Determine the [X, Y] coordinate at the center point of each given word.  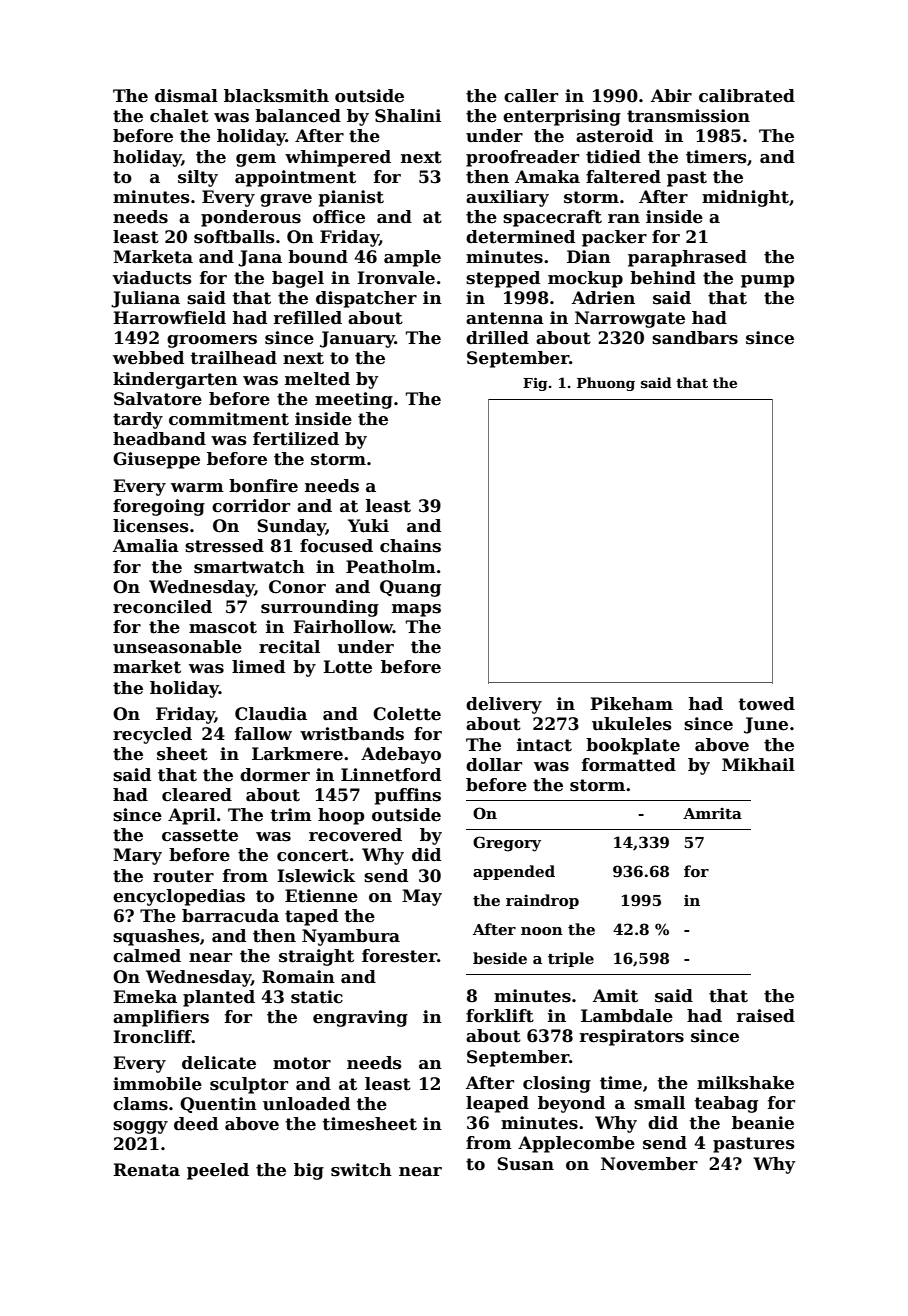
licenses [151, 526]
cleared [197, 795]
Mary [137, 856]
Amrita [712, 813]
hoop [341, 816]
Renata [146, 1170]
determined [520, 237]
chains [410, 546]
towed [767, 704]
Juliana [145, 299]
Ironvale [396, 278]
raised [766, 1016]
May [422, 897]
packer [614, 238]
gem [256, 160]
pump [767, 281]
